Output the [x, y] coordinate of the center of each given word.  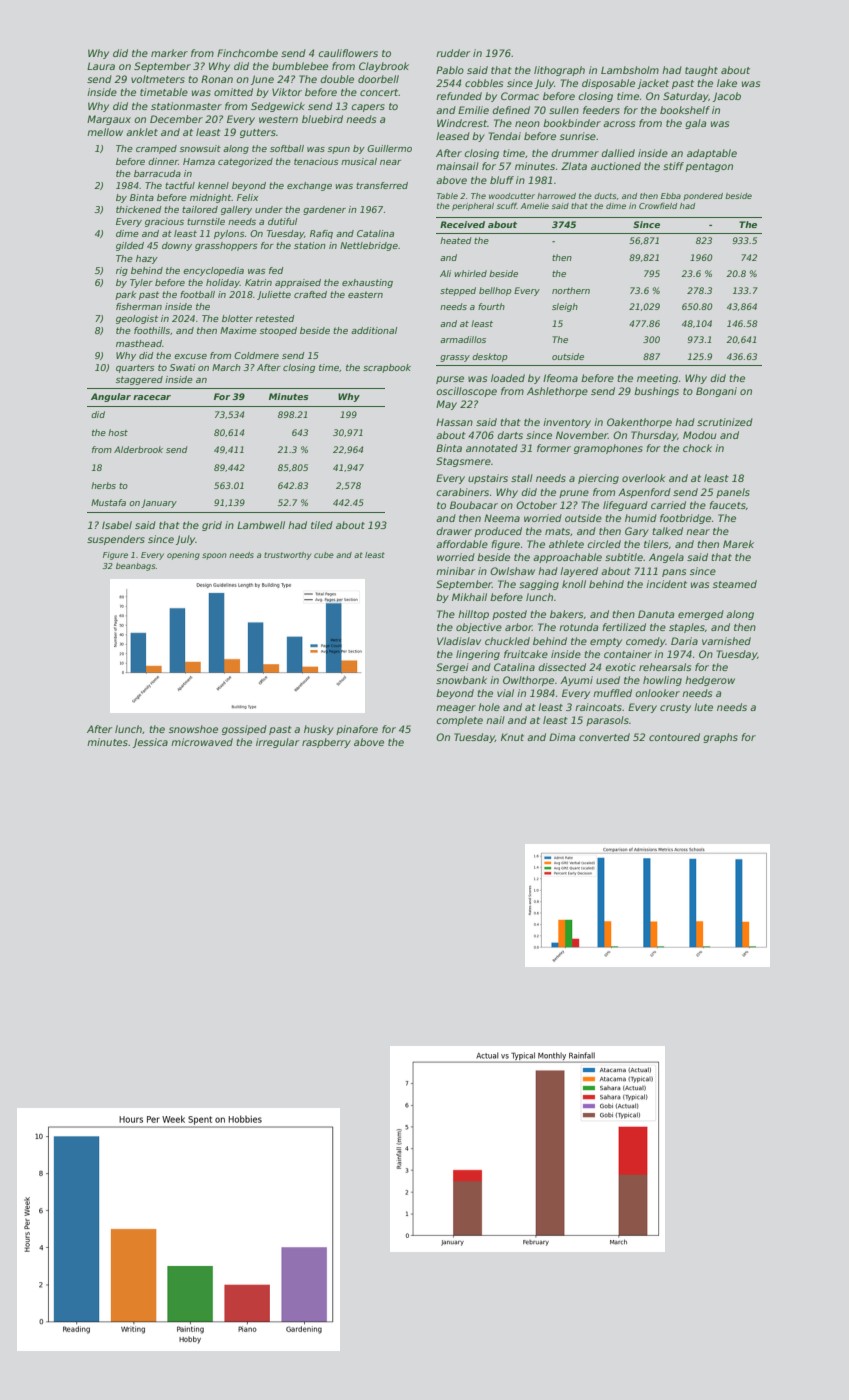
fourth [491, 306]
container [628, 654]
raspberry [326, 743]
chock [697, 448]
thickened [138, 209]
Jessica [150, 743]
